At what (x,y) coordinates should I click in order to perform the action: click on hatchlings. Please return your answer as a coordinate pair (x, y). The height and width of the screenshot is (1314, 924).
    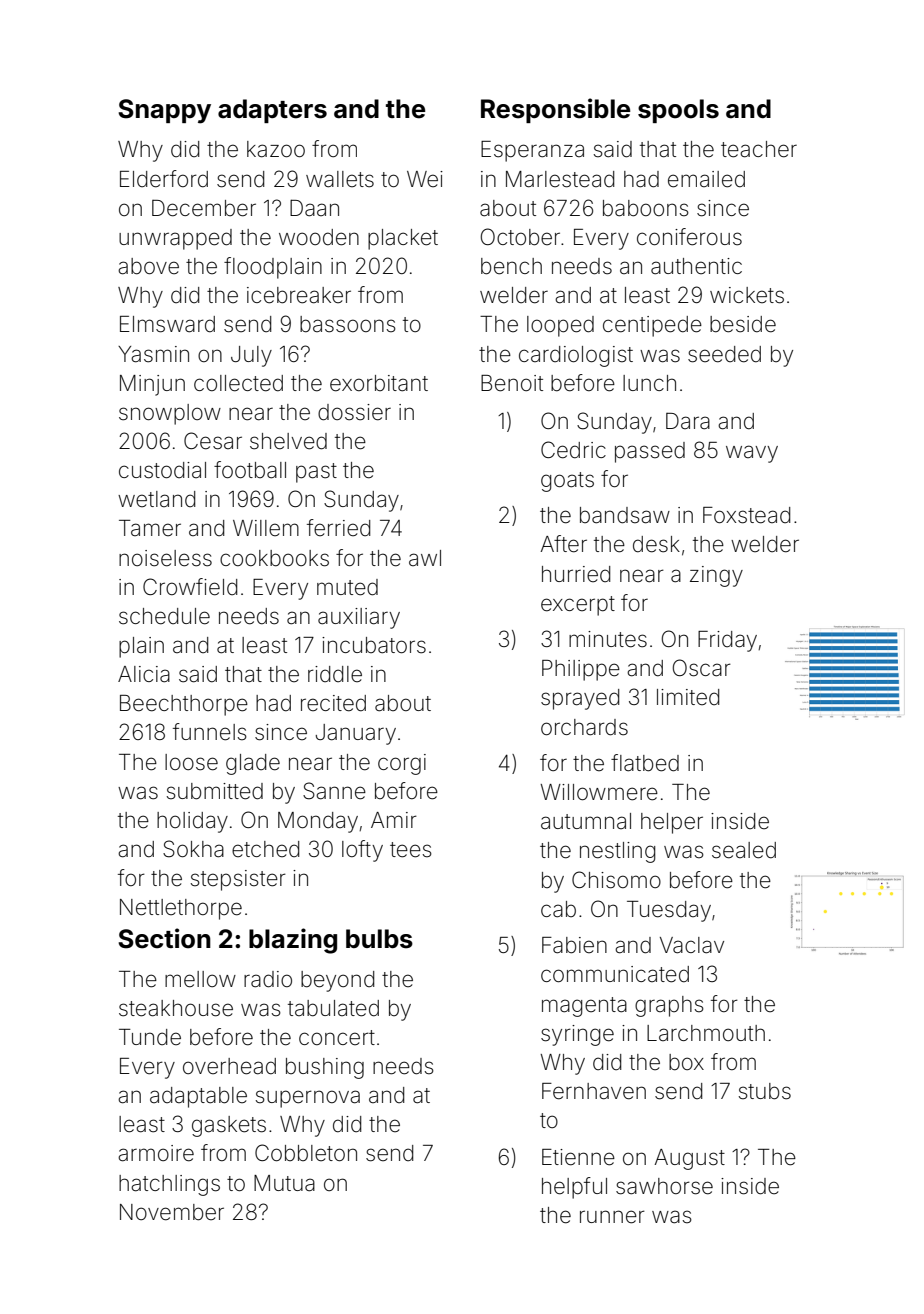
    Looking at the image, I should click on (169, 1185).
